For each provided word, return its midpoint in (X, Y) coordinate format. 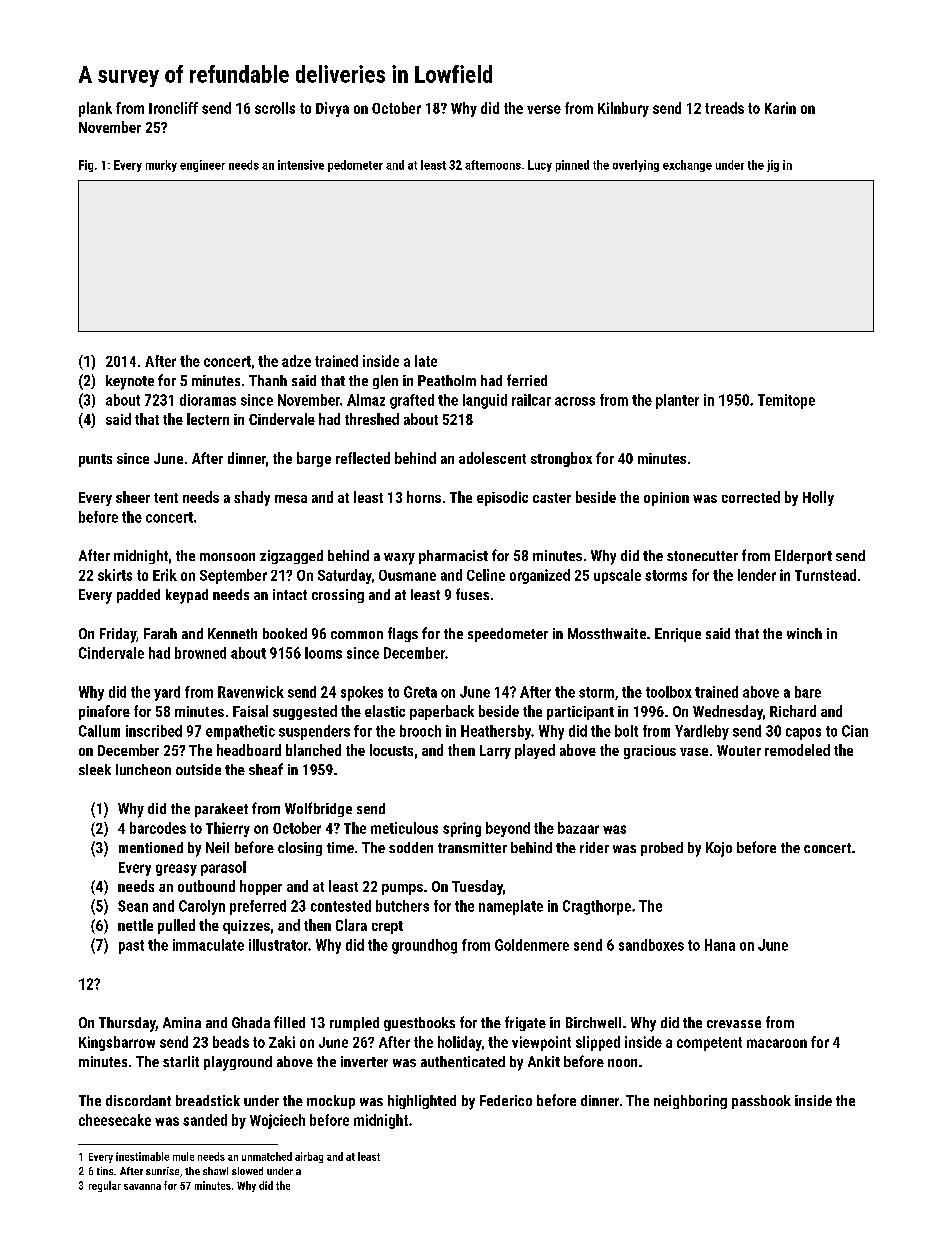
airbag (309, 1157)
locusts (391, 750)
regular (105, 1186)
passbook (761, 1102)
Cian (855, 731)
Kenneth (232, 633)
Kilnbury (623, 109)
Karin (780, 108)
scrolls (275, 108)
